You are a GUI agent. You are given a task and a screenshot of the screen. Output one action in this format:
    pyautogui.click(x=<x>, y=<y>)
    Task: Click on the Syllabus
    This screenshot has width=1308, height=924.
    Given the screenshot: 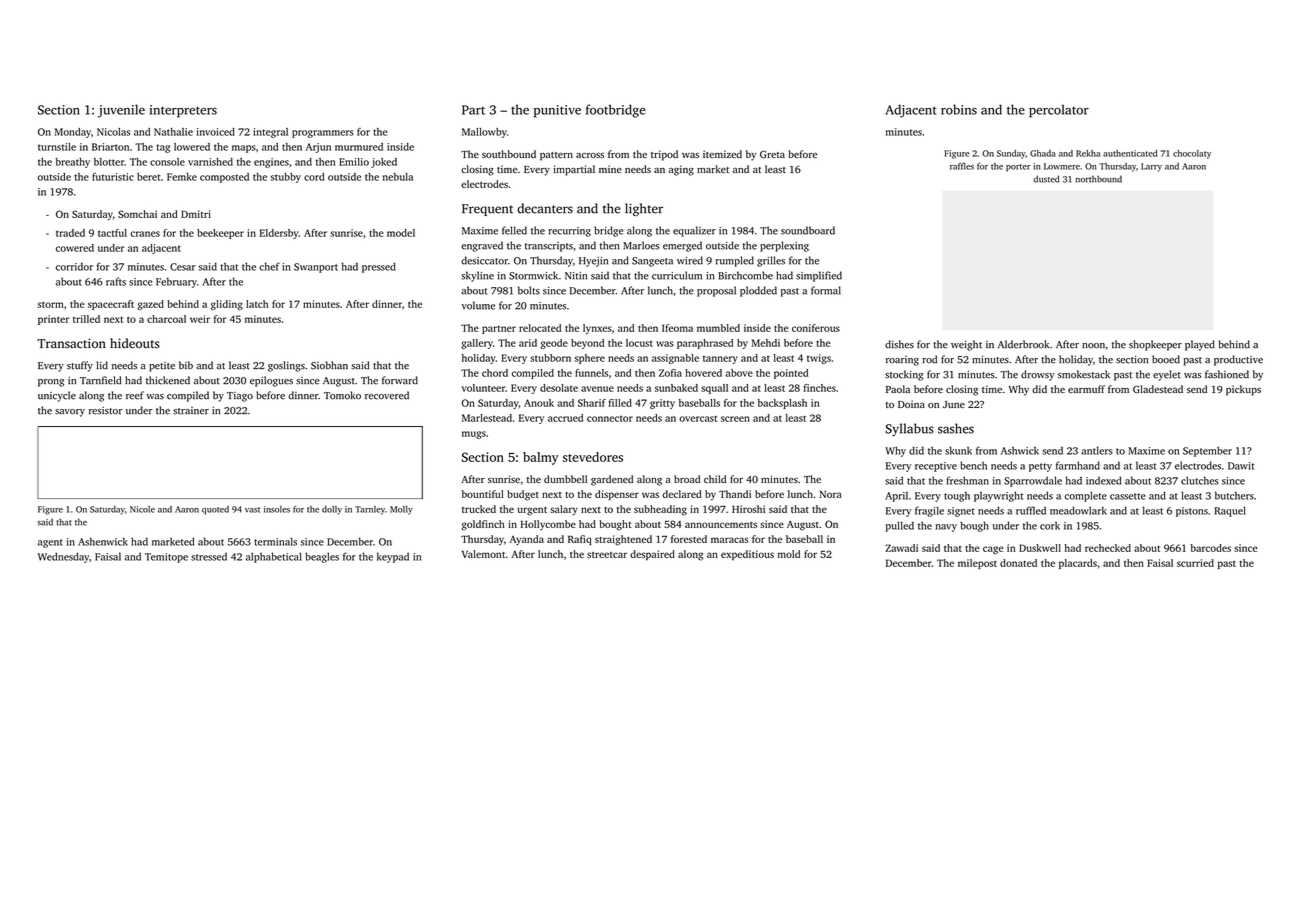 What is the action you would take?
    pyautogui.click(x=909, y=430)
